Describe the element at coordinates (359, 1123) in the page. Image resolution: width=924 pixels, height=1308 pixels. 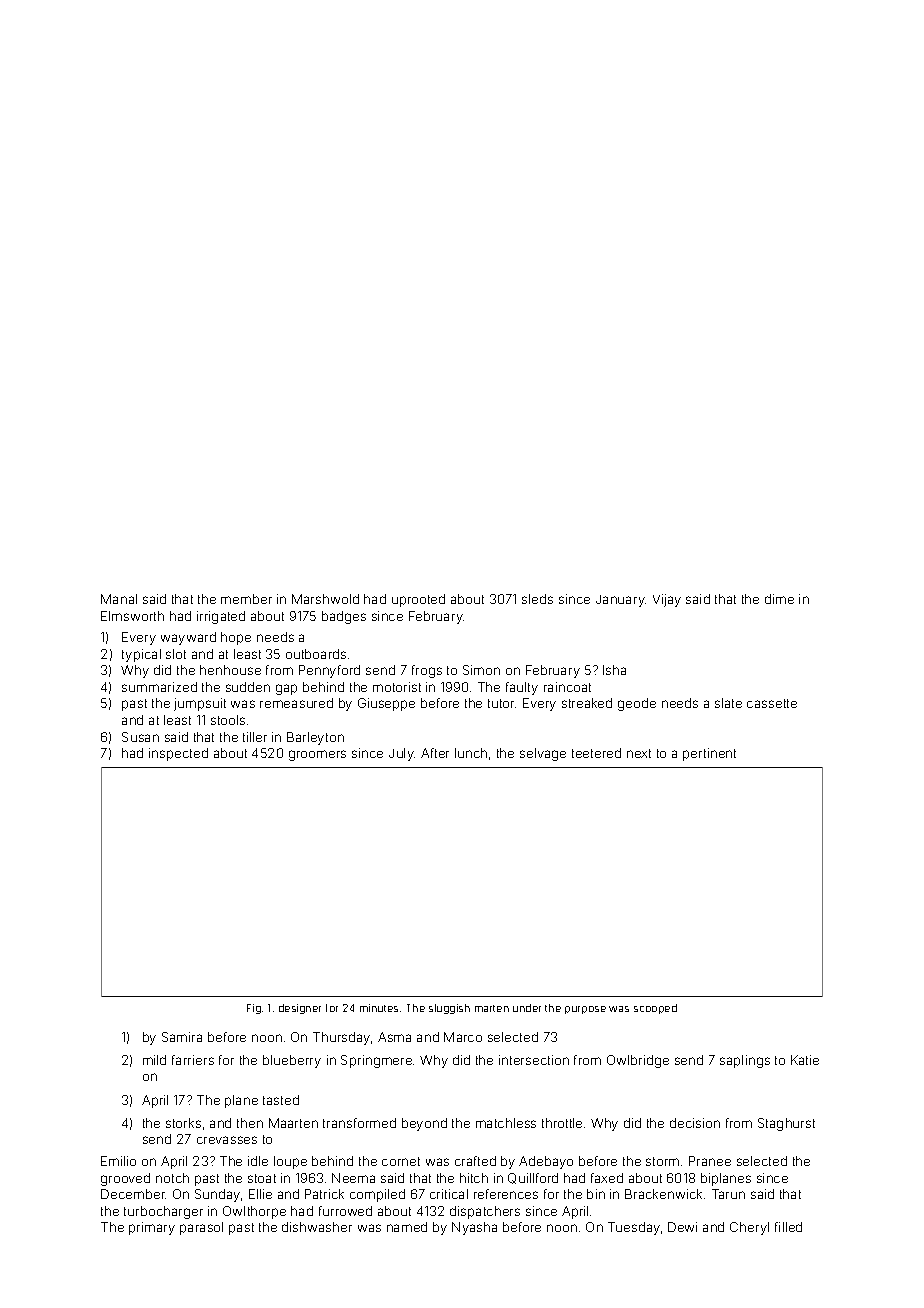
I see `transformed` at that location.
